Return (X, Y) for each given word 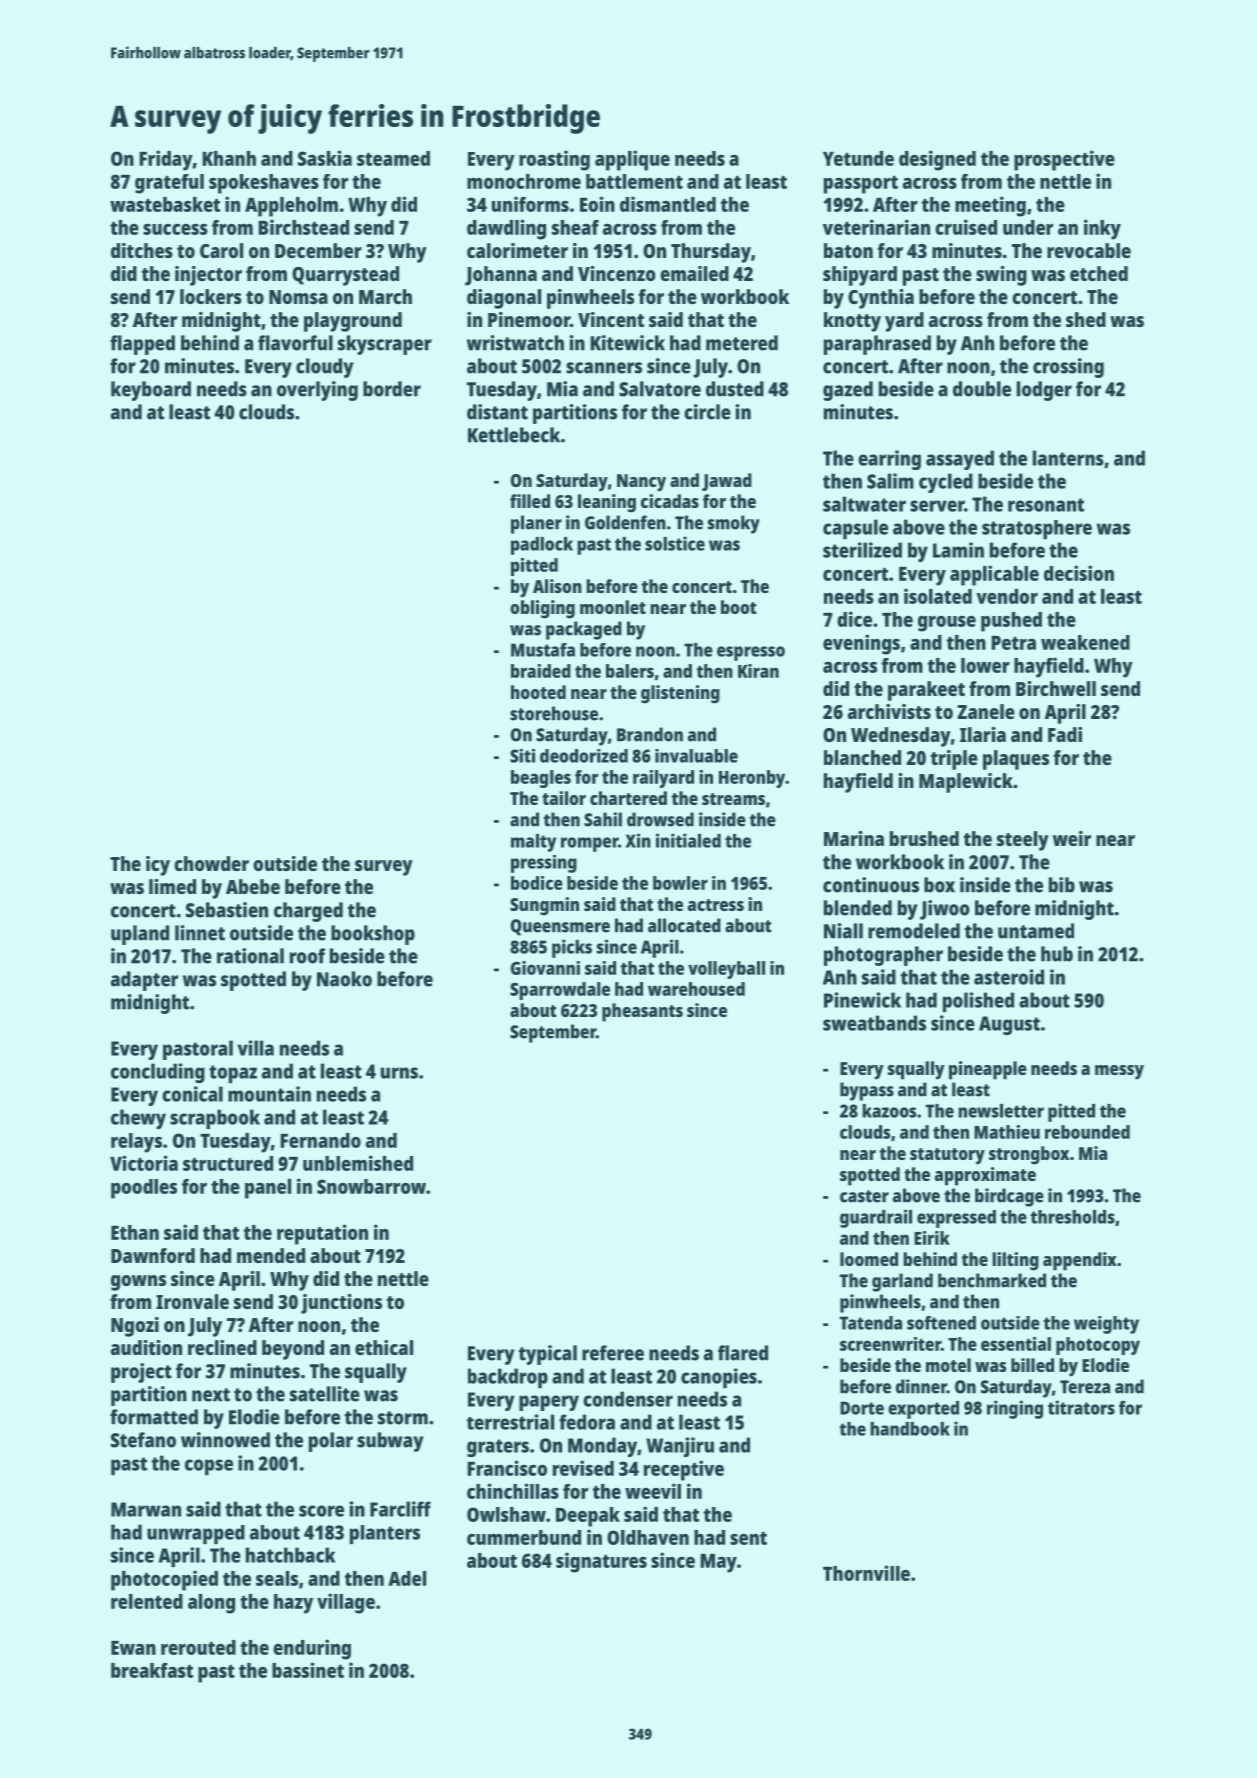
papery (549, 1403)
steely (1023, 841)
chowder (211, 863)
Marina (854, 838)
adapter (144, 981)
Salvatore (660, 389)
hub (1057, 954)
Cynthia (881, 299)
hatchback (290, 1555)
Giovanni (545, 968)
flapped (142, 345)
